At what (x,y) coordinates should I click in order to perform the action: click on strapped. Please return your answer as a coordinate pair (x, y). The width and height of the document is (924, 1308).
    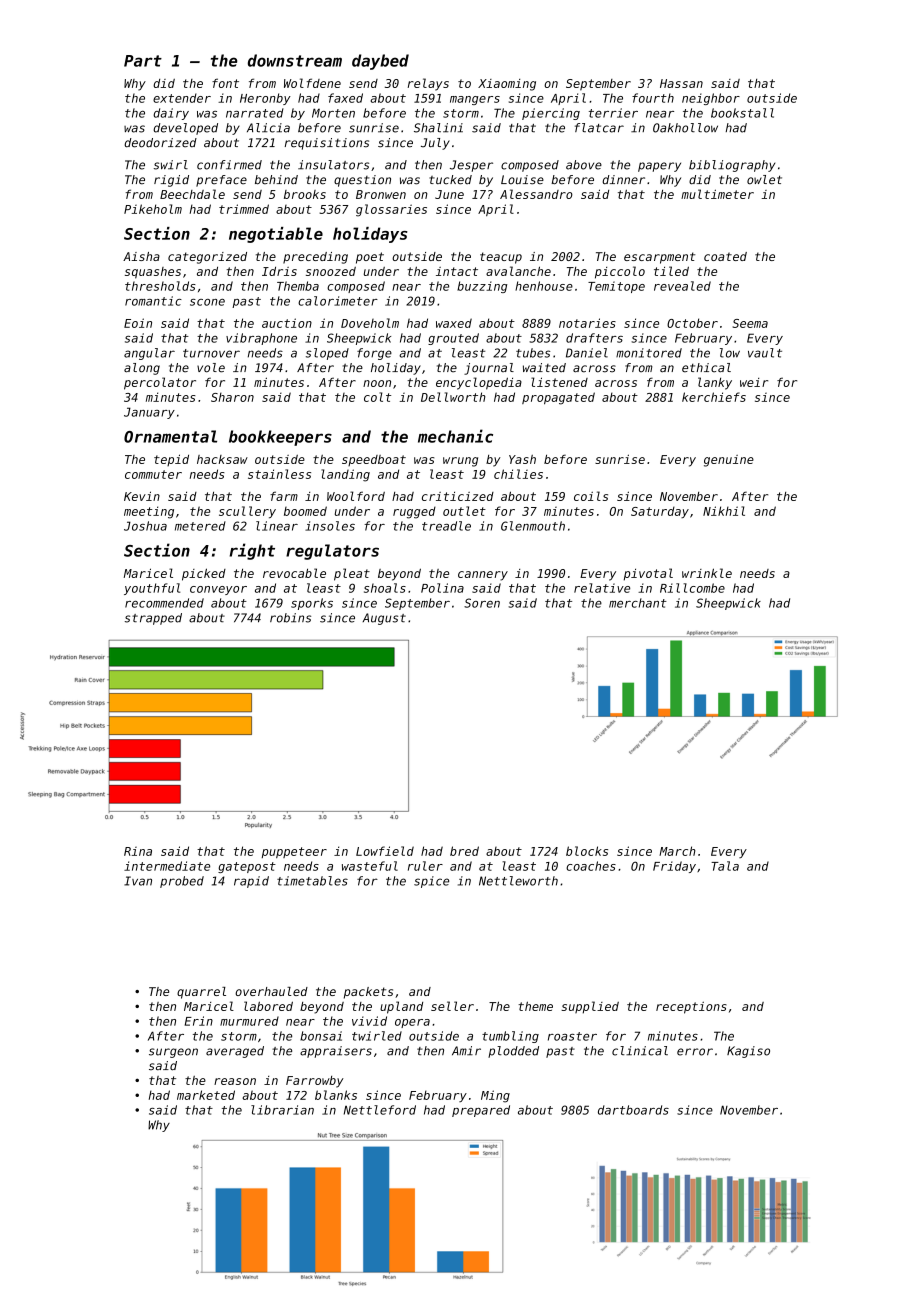
    Looking at the image, I should click on (153, 619).
